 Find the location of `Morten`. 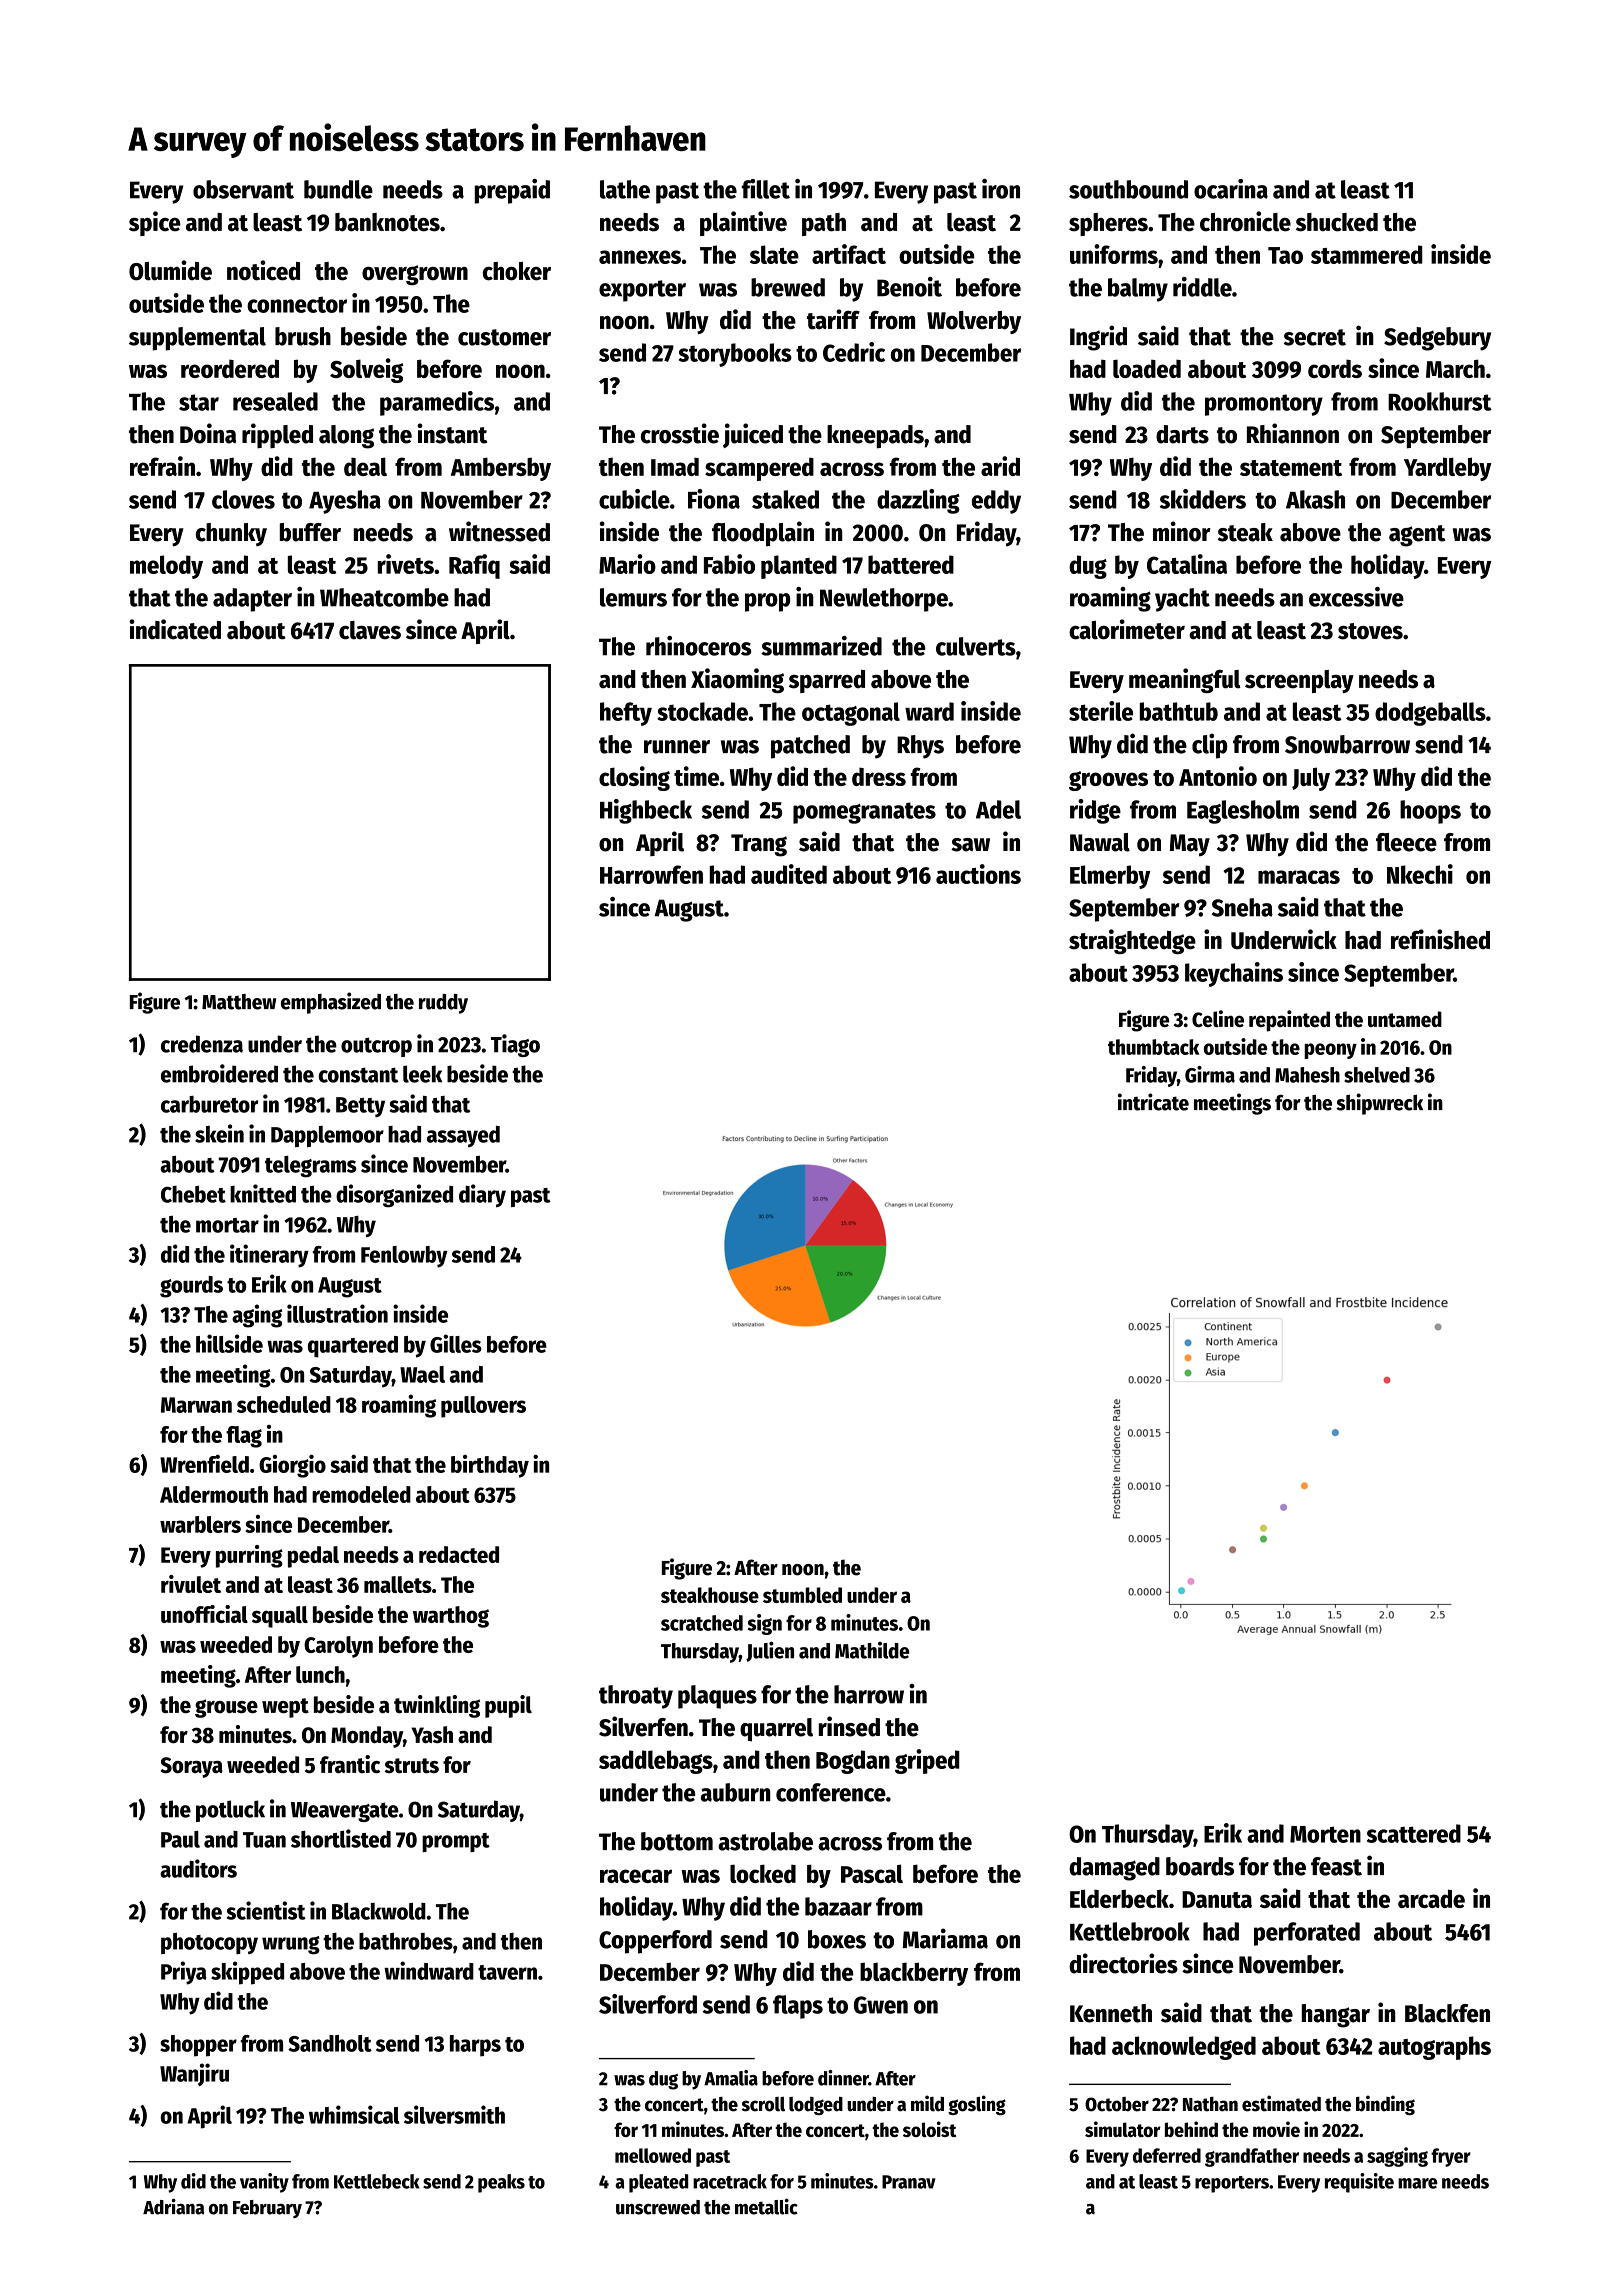

Morten is located at coordinates (1325, 1834).
